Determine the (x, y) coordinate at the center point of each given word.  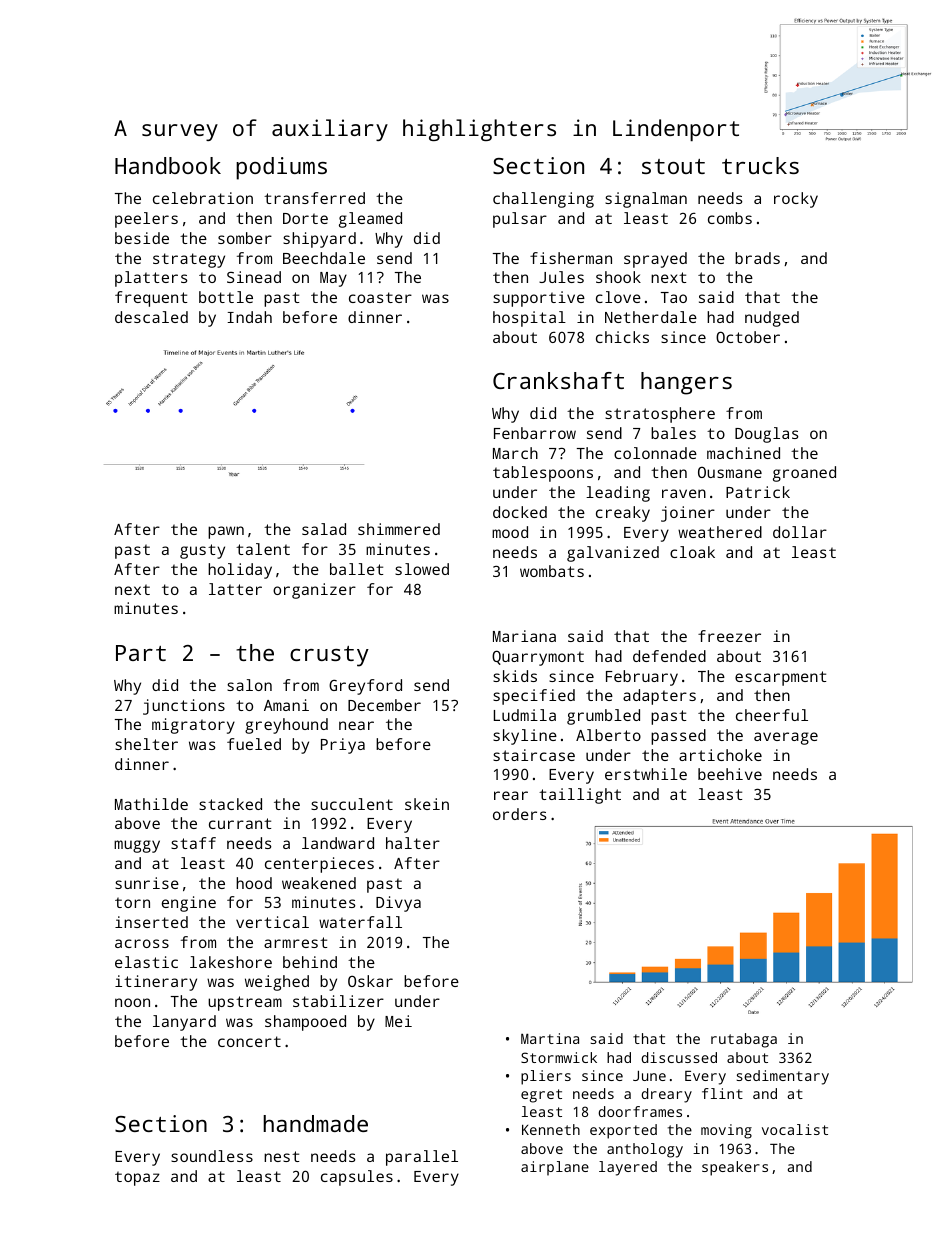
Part (141, 653)
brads (757, 258)
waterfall (360, 922)
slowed (422, 569)
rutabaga (744, 1040)
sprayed (655, 260)
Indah (249, 317)
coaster (380, 297)
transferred (314, 198)
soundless (212, 1156)
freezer (729, 636)
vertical (272, 922)
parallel (422, 1158)
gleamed (370, 220)
